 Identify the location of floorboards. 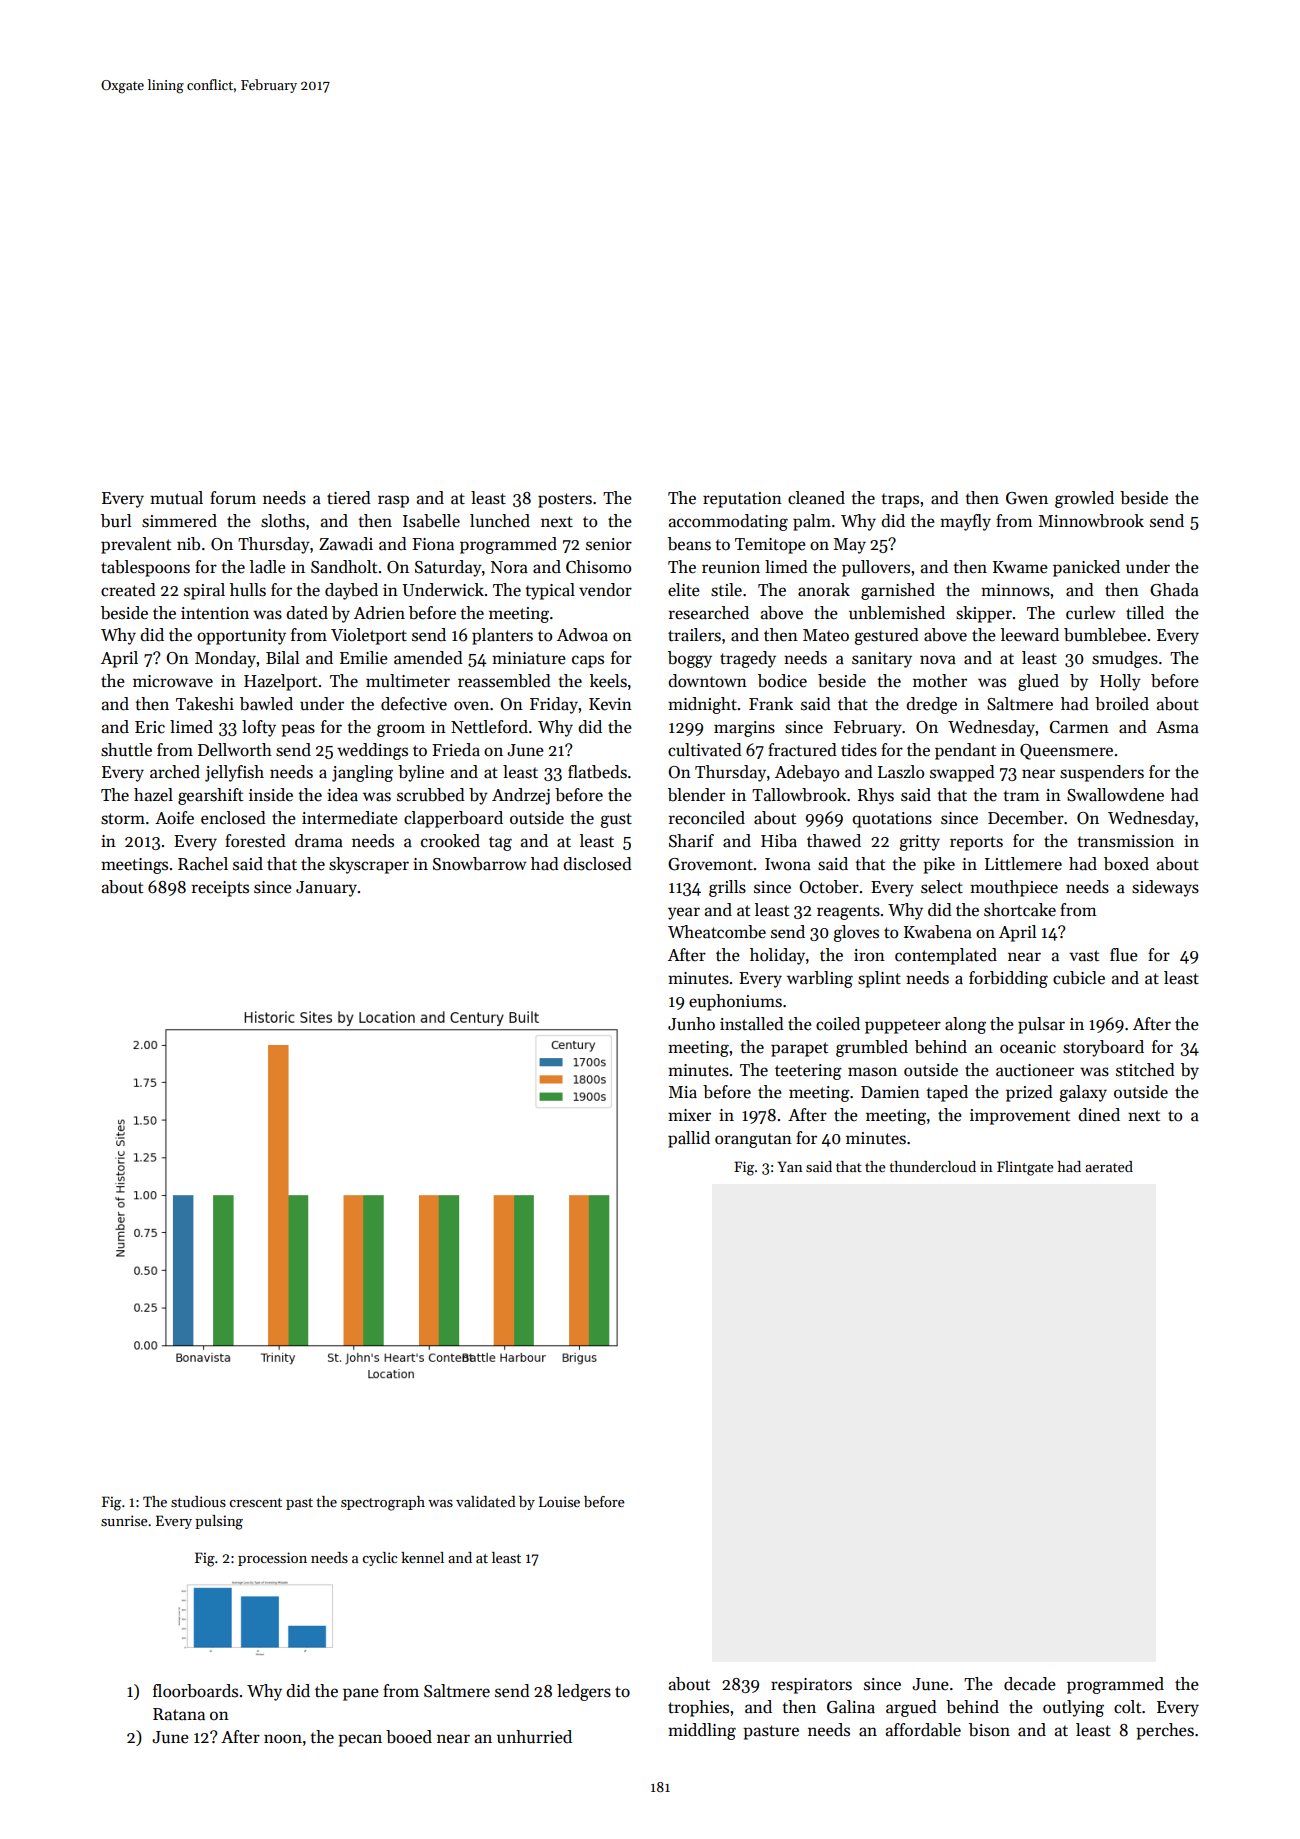
(195, 1691).
